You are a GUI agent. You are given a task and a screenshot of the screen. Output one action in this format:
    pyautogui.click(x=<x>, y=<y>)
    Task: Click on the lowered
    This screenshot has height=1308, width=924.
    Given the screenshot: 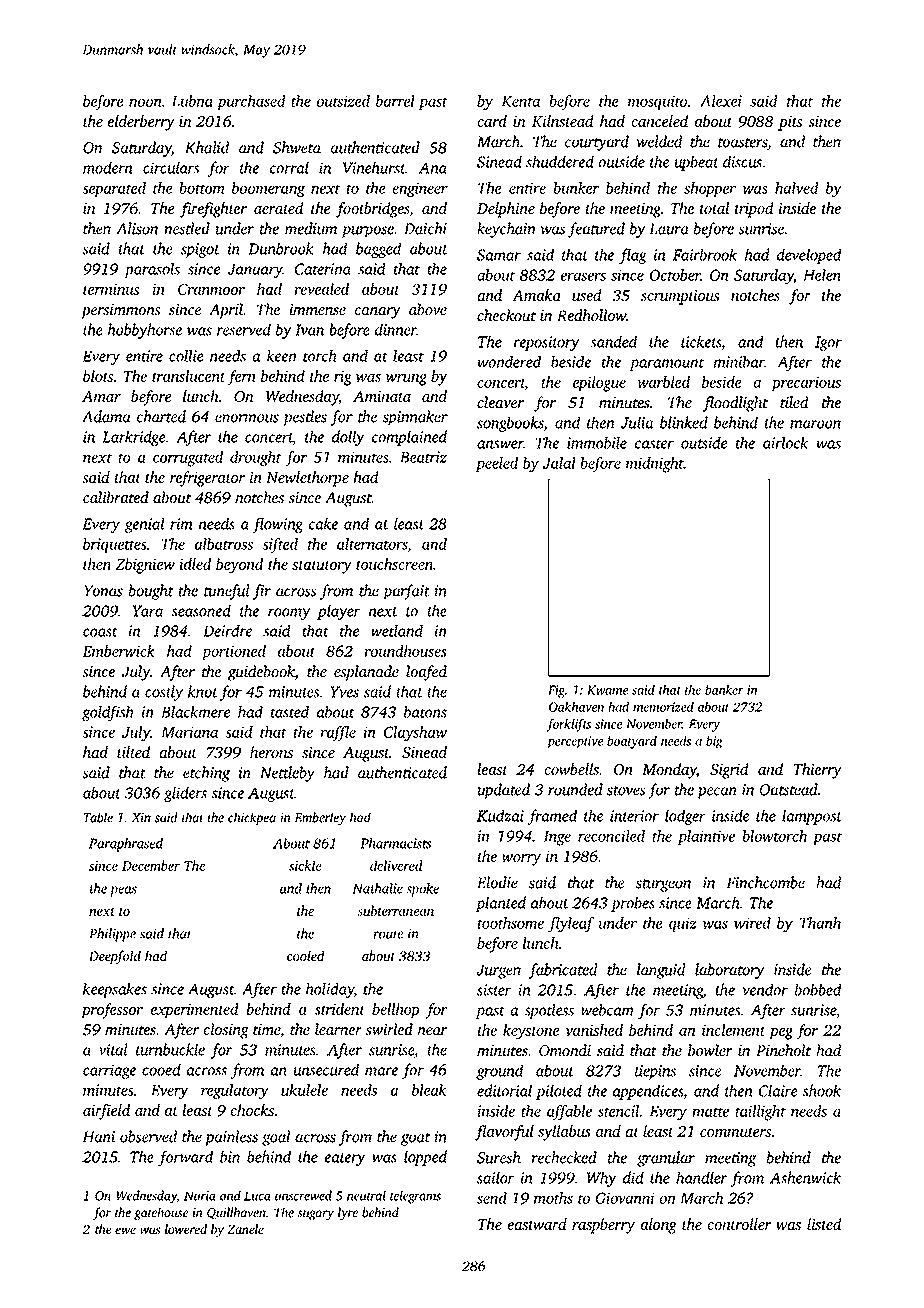 What is the action you would take?
    pyautogui.click(x=186, y=1229)
